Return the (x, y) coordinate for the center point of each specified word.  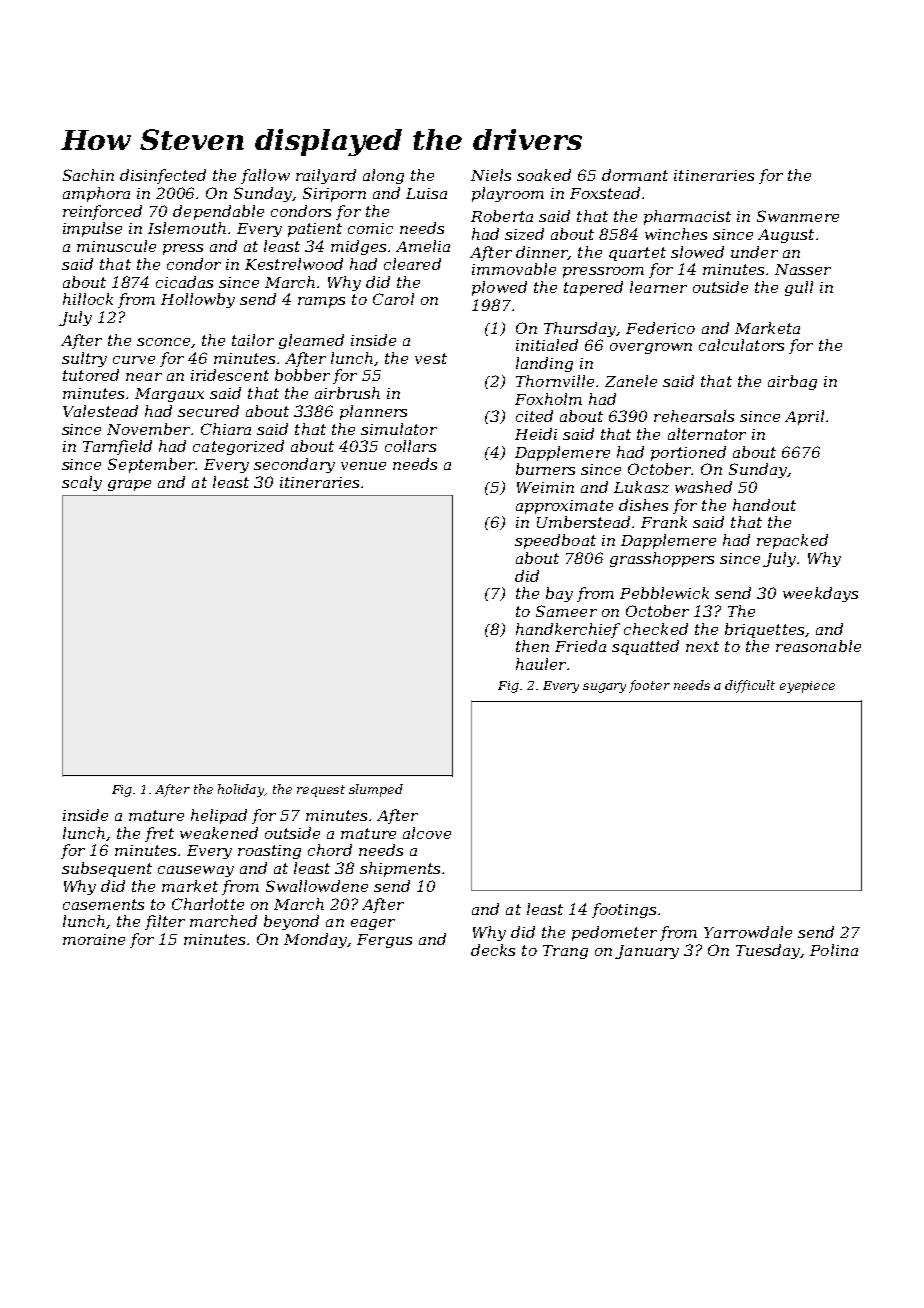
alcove (427, 833)
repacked (792, 541)
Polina (834, 950)
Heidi (536, 434)
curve (134, 360)
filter (165, 922)
